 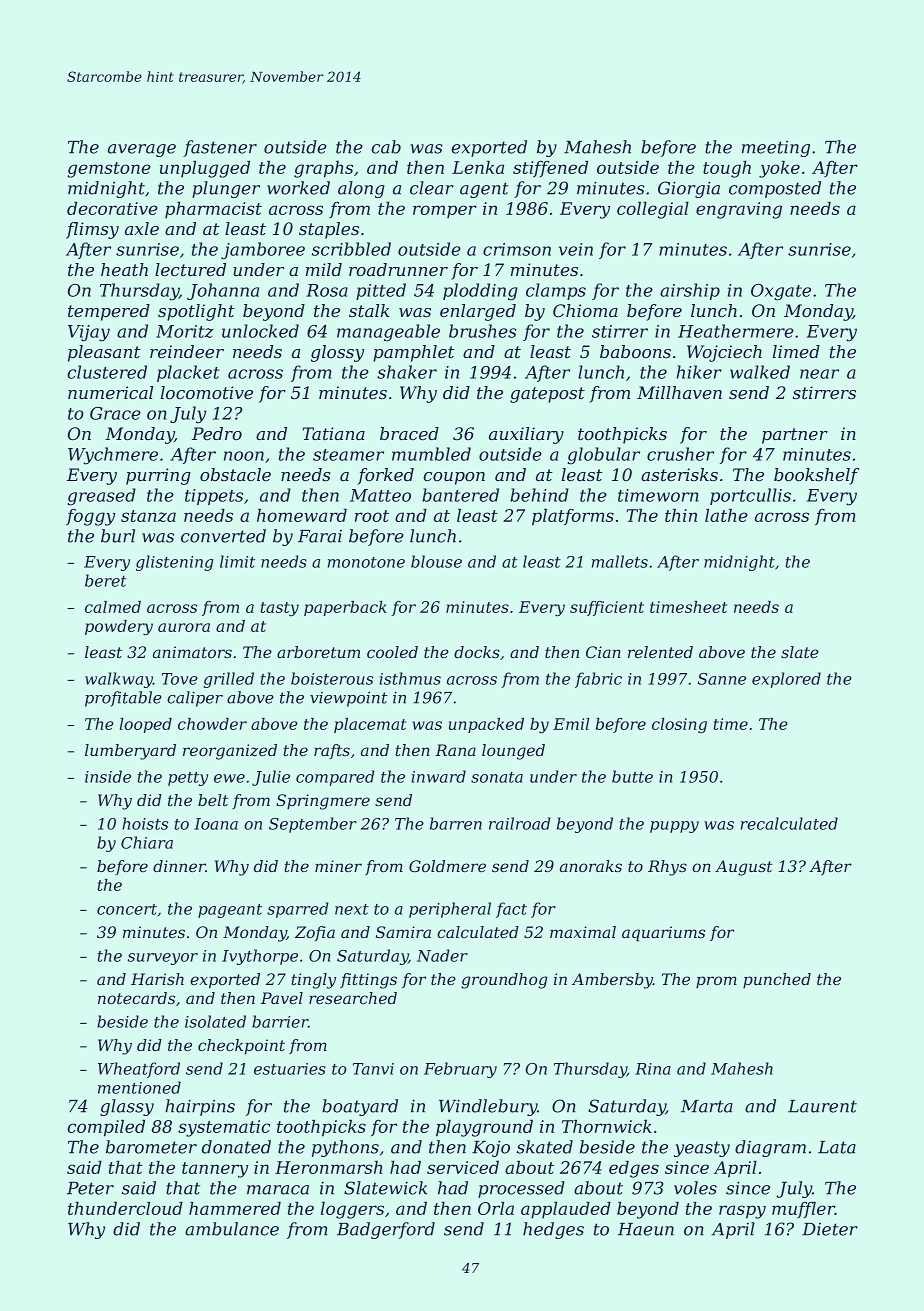 I want to click on meeting, so click(x=776, y=149).
